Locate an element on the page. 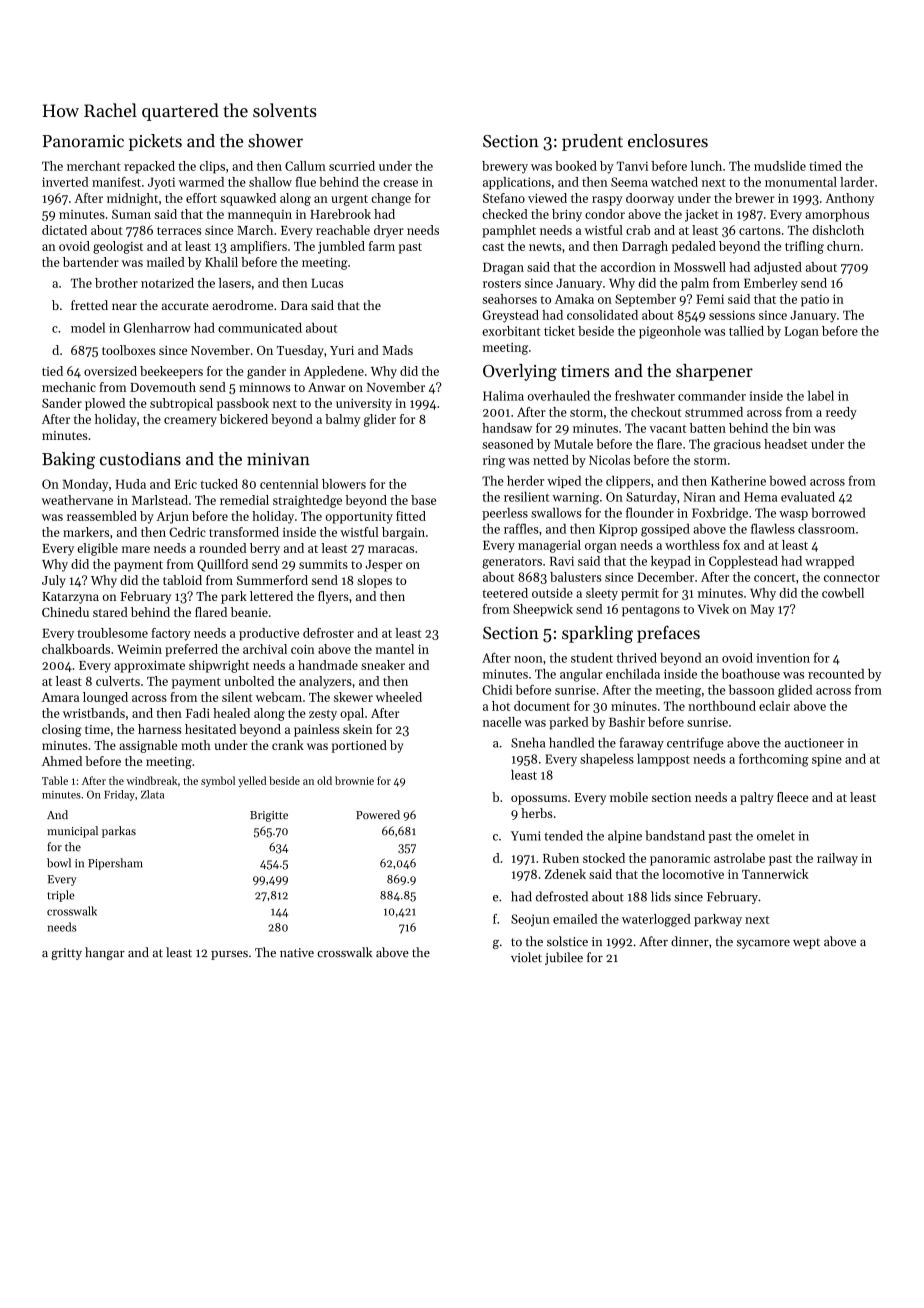 This page has width=924, height=1308. pickets is located at coordinates (155, 142).
